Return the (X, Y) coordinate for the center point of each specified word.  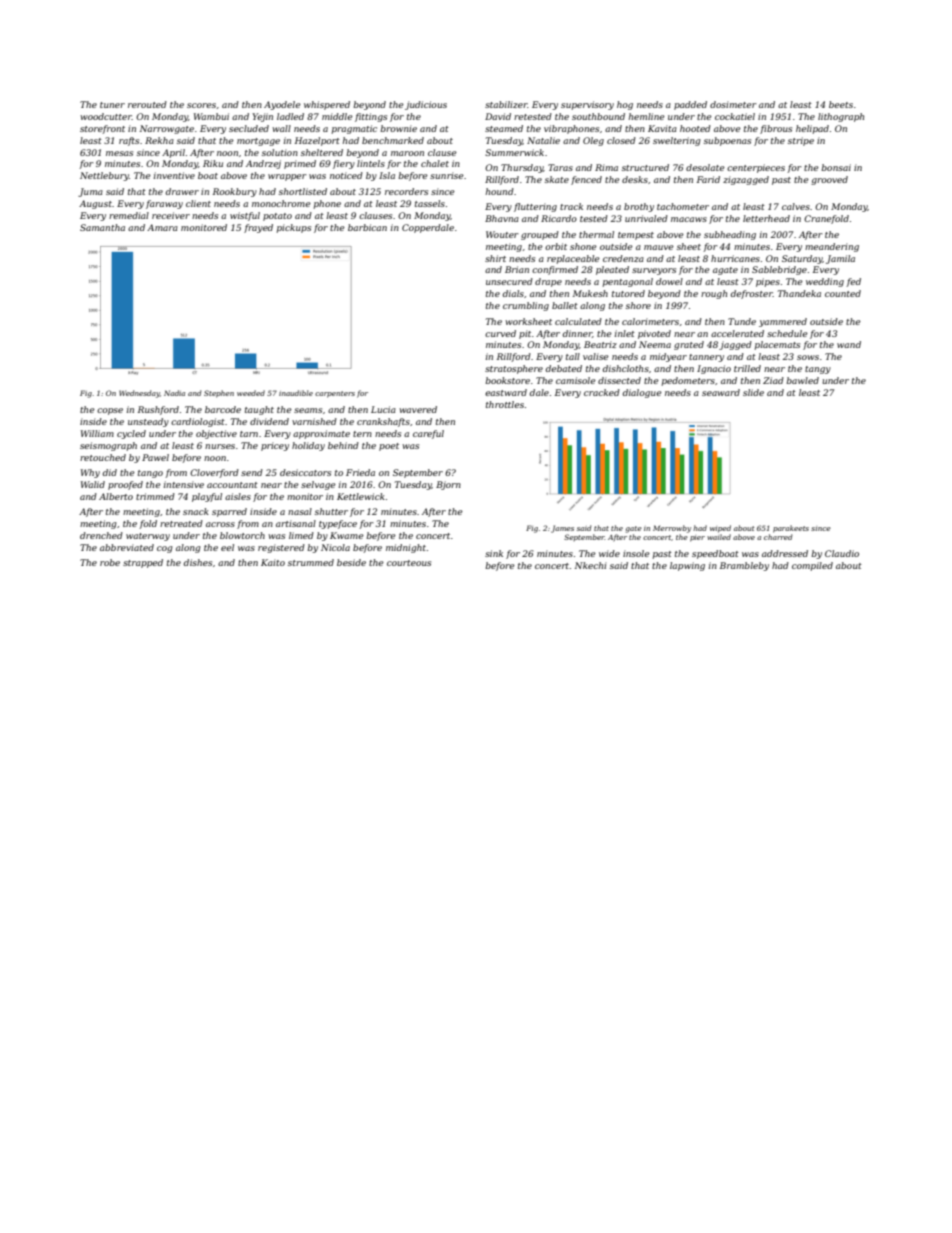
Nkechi (590, 565)
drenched (101, 535)
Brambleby (744, 566)
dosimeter (733, 104)
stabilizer (506, 104)
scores (201, 105)
